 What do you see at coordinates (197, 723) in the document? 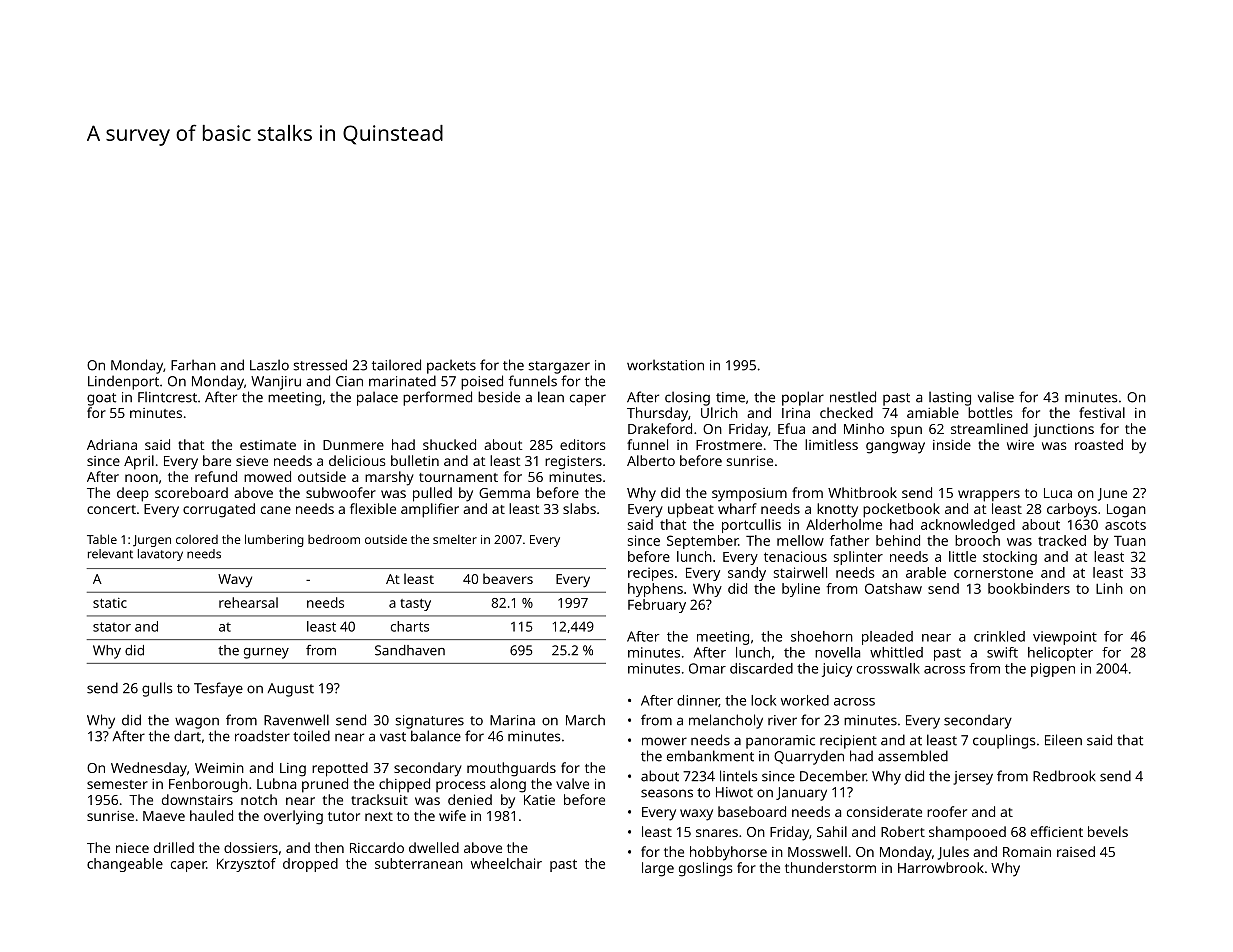
I see `wagon` at bounding box center [197, 723].
